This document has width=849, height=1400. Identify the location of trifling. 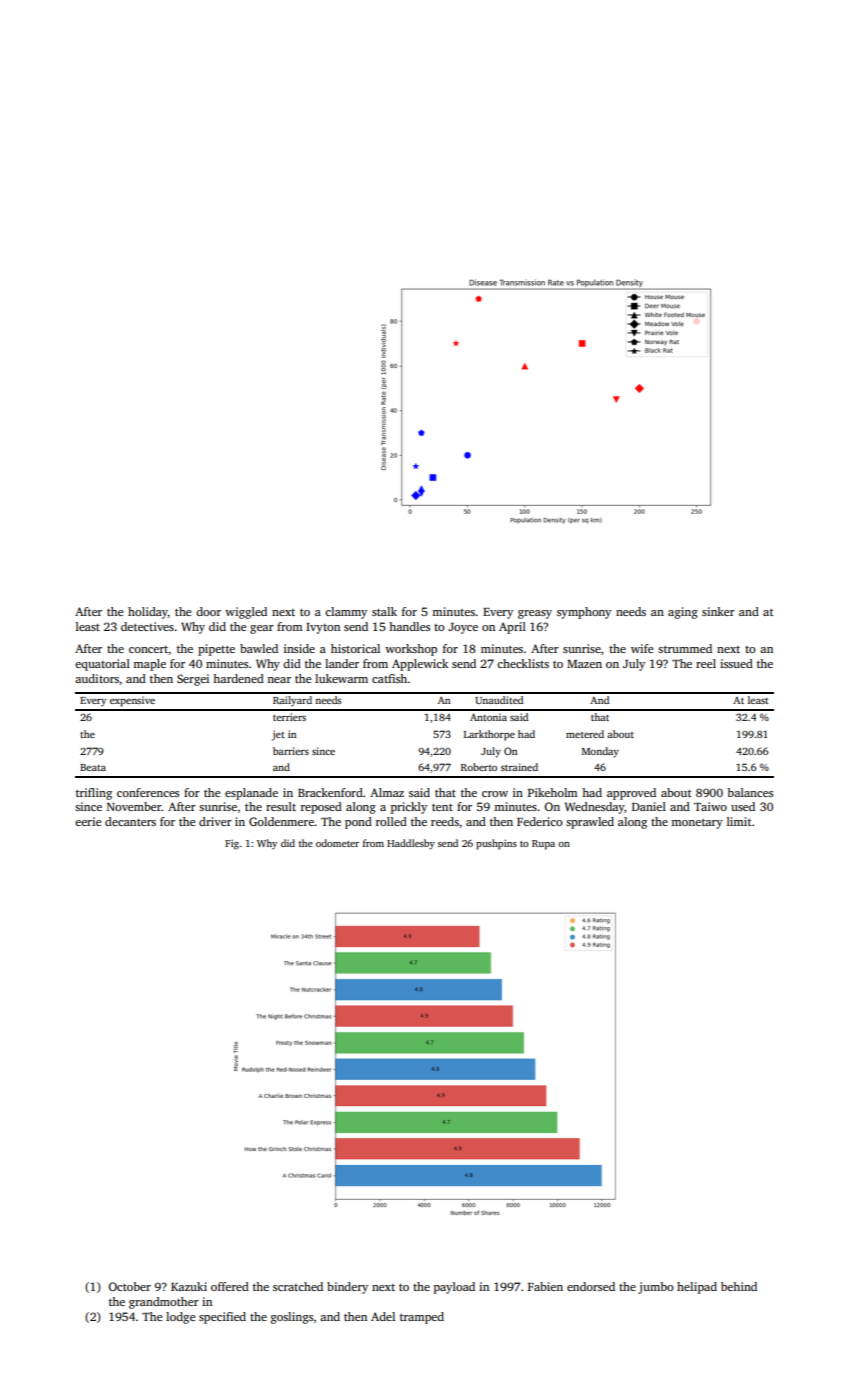
(94, 794).
